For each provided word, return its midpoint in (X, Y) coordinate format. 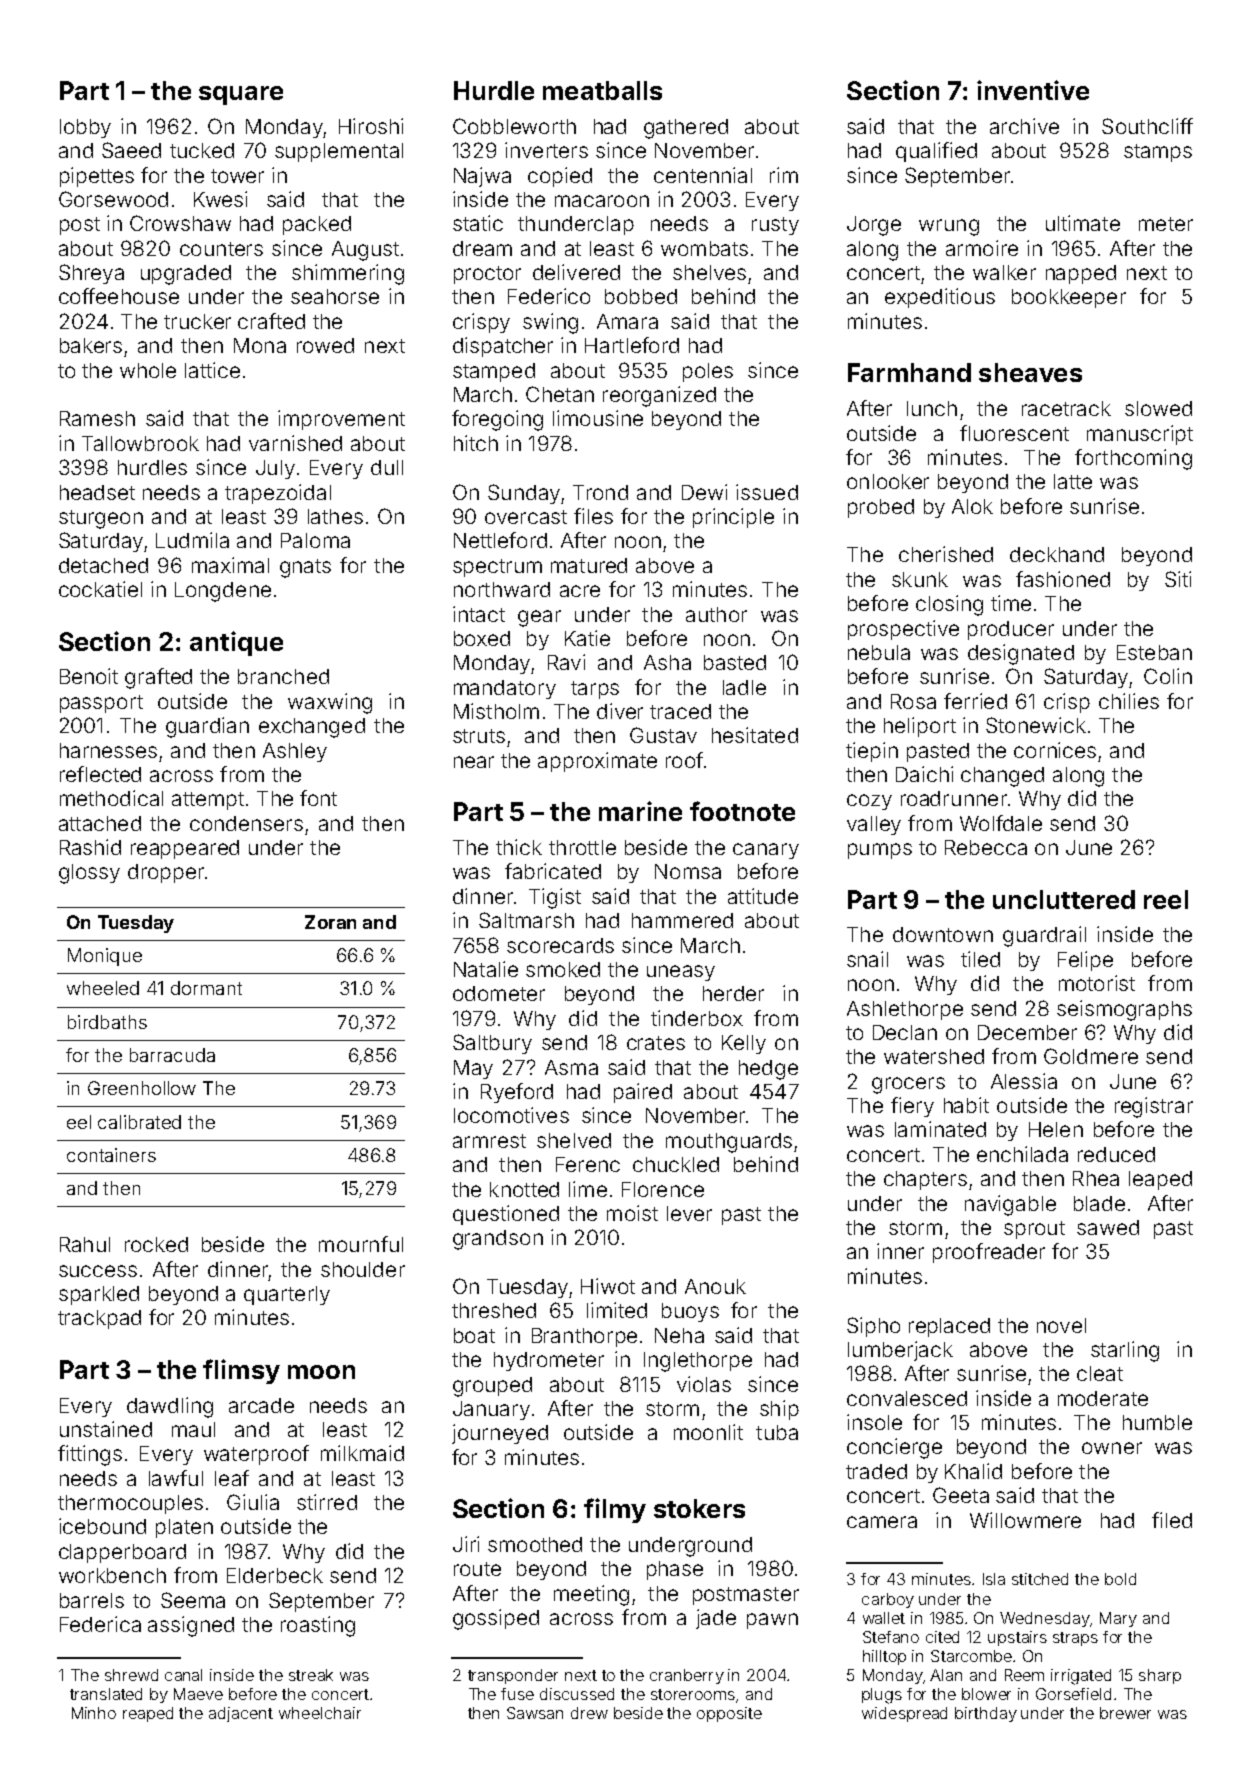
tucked (202, 150)
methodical (111, 798)
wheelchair (320, 1713)
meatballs (602, 90)
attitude (763, 896)
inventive (1033, 90)
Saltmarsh (526, 920)
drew (589, 1713)
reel (1166, 899)
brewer (1125, 1713)
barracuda (172, 1055)
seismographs (1124, 1010)
